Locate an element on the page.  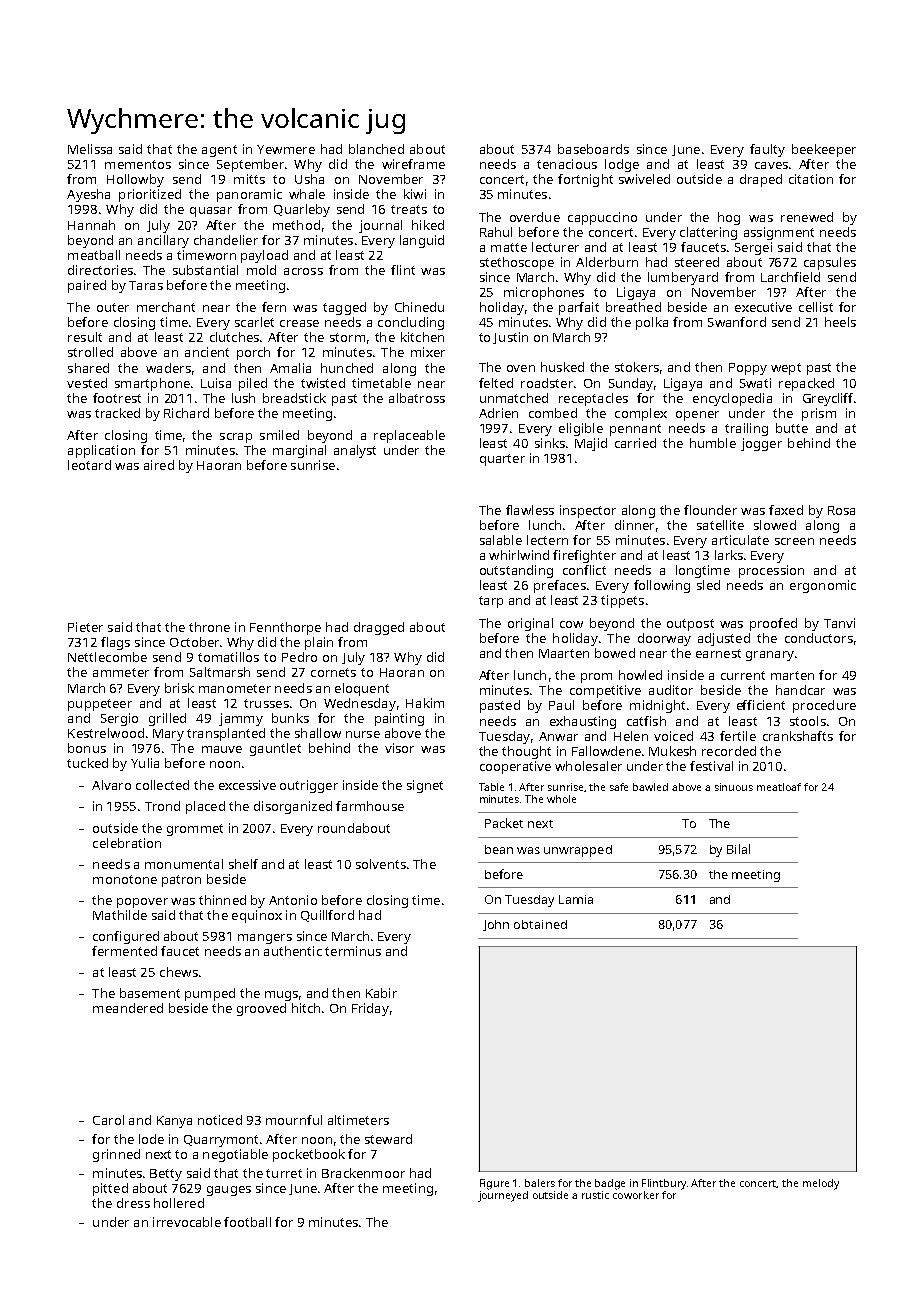
solvents is located at coordinates (381, 864).
